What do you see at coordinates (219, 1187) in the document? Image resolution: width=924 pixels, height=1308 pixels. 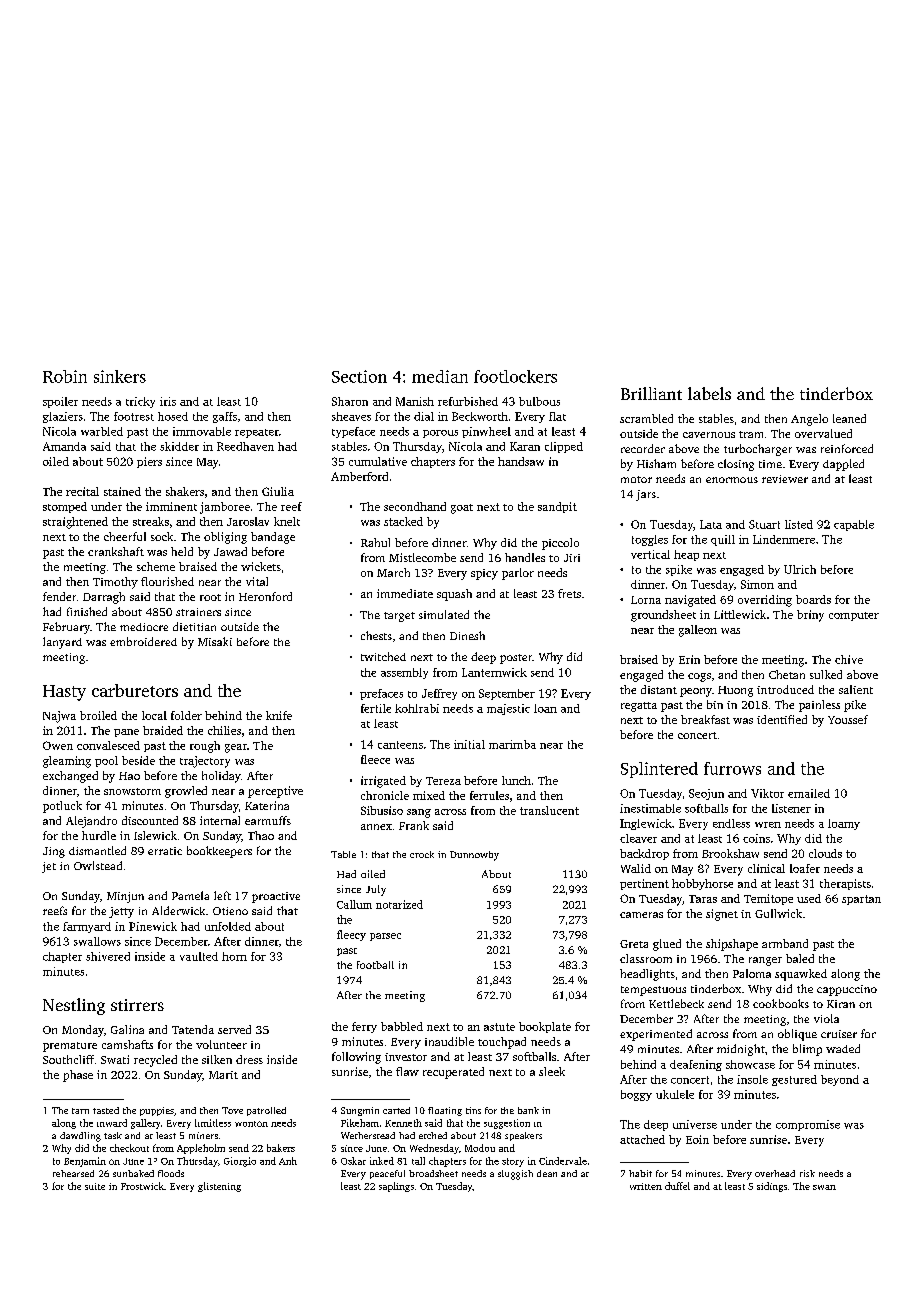 I see `glistening` at bounding box center [219, 1187].
